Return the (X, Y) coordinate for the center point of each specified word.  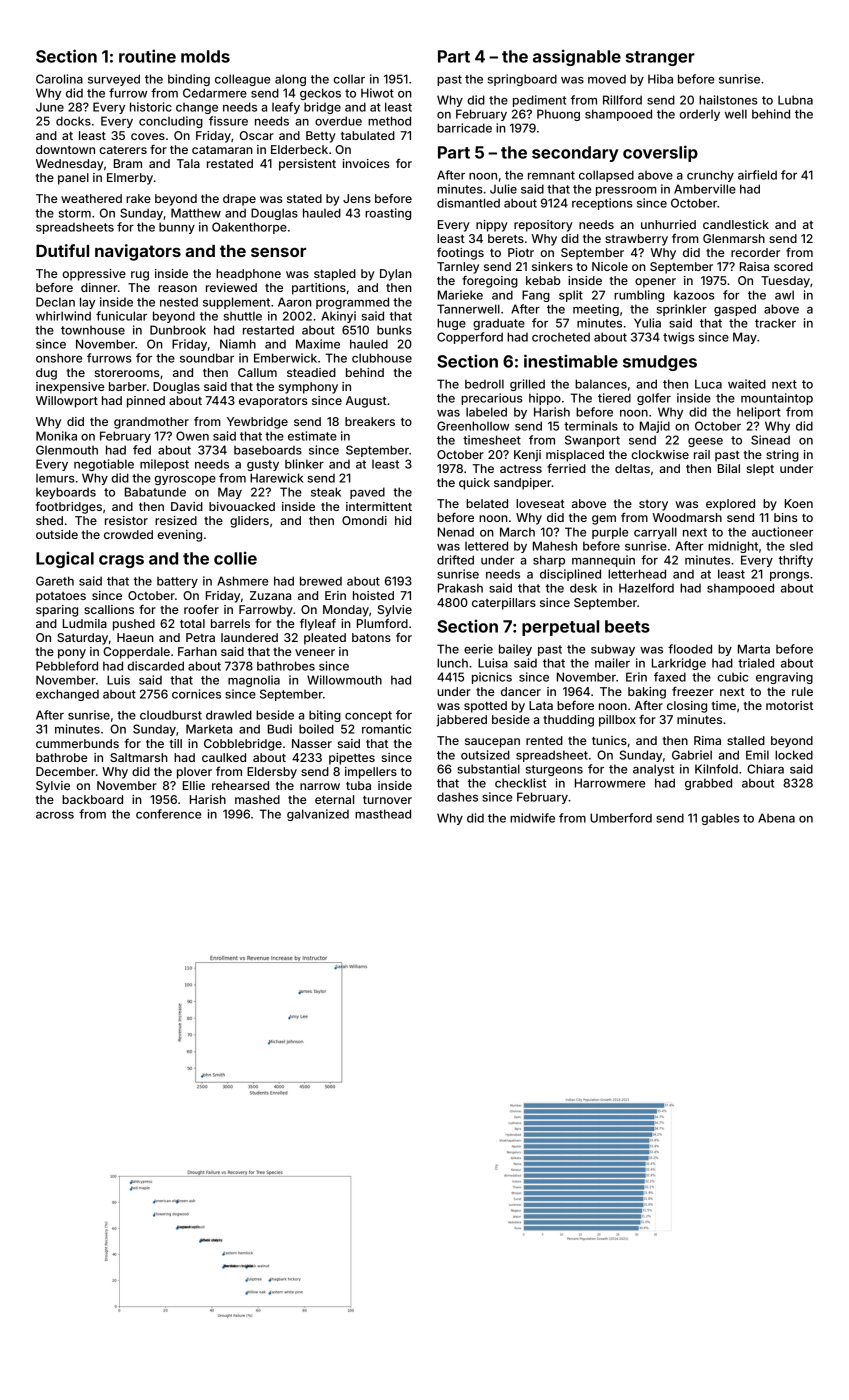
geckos (320, 94)
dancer (521, 691)
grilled (527, 385)
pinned (146, 402)
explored (730, 505)
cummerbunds (77, 743)
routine (147, 56)
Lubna (795, 100)
